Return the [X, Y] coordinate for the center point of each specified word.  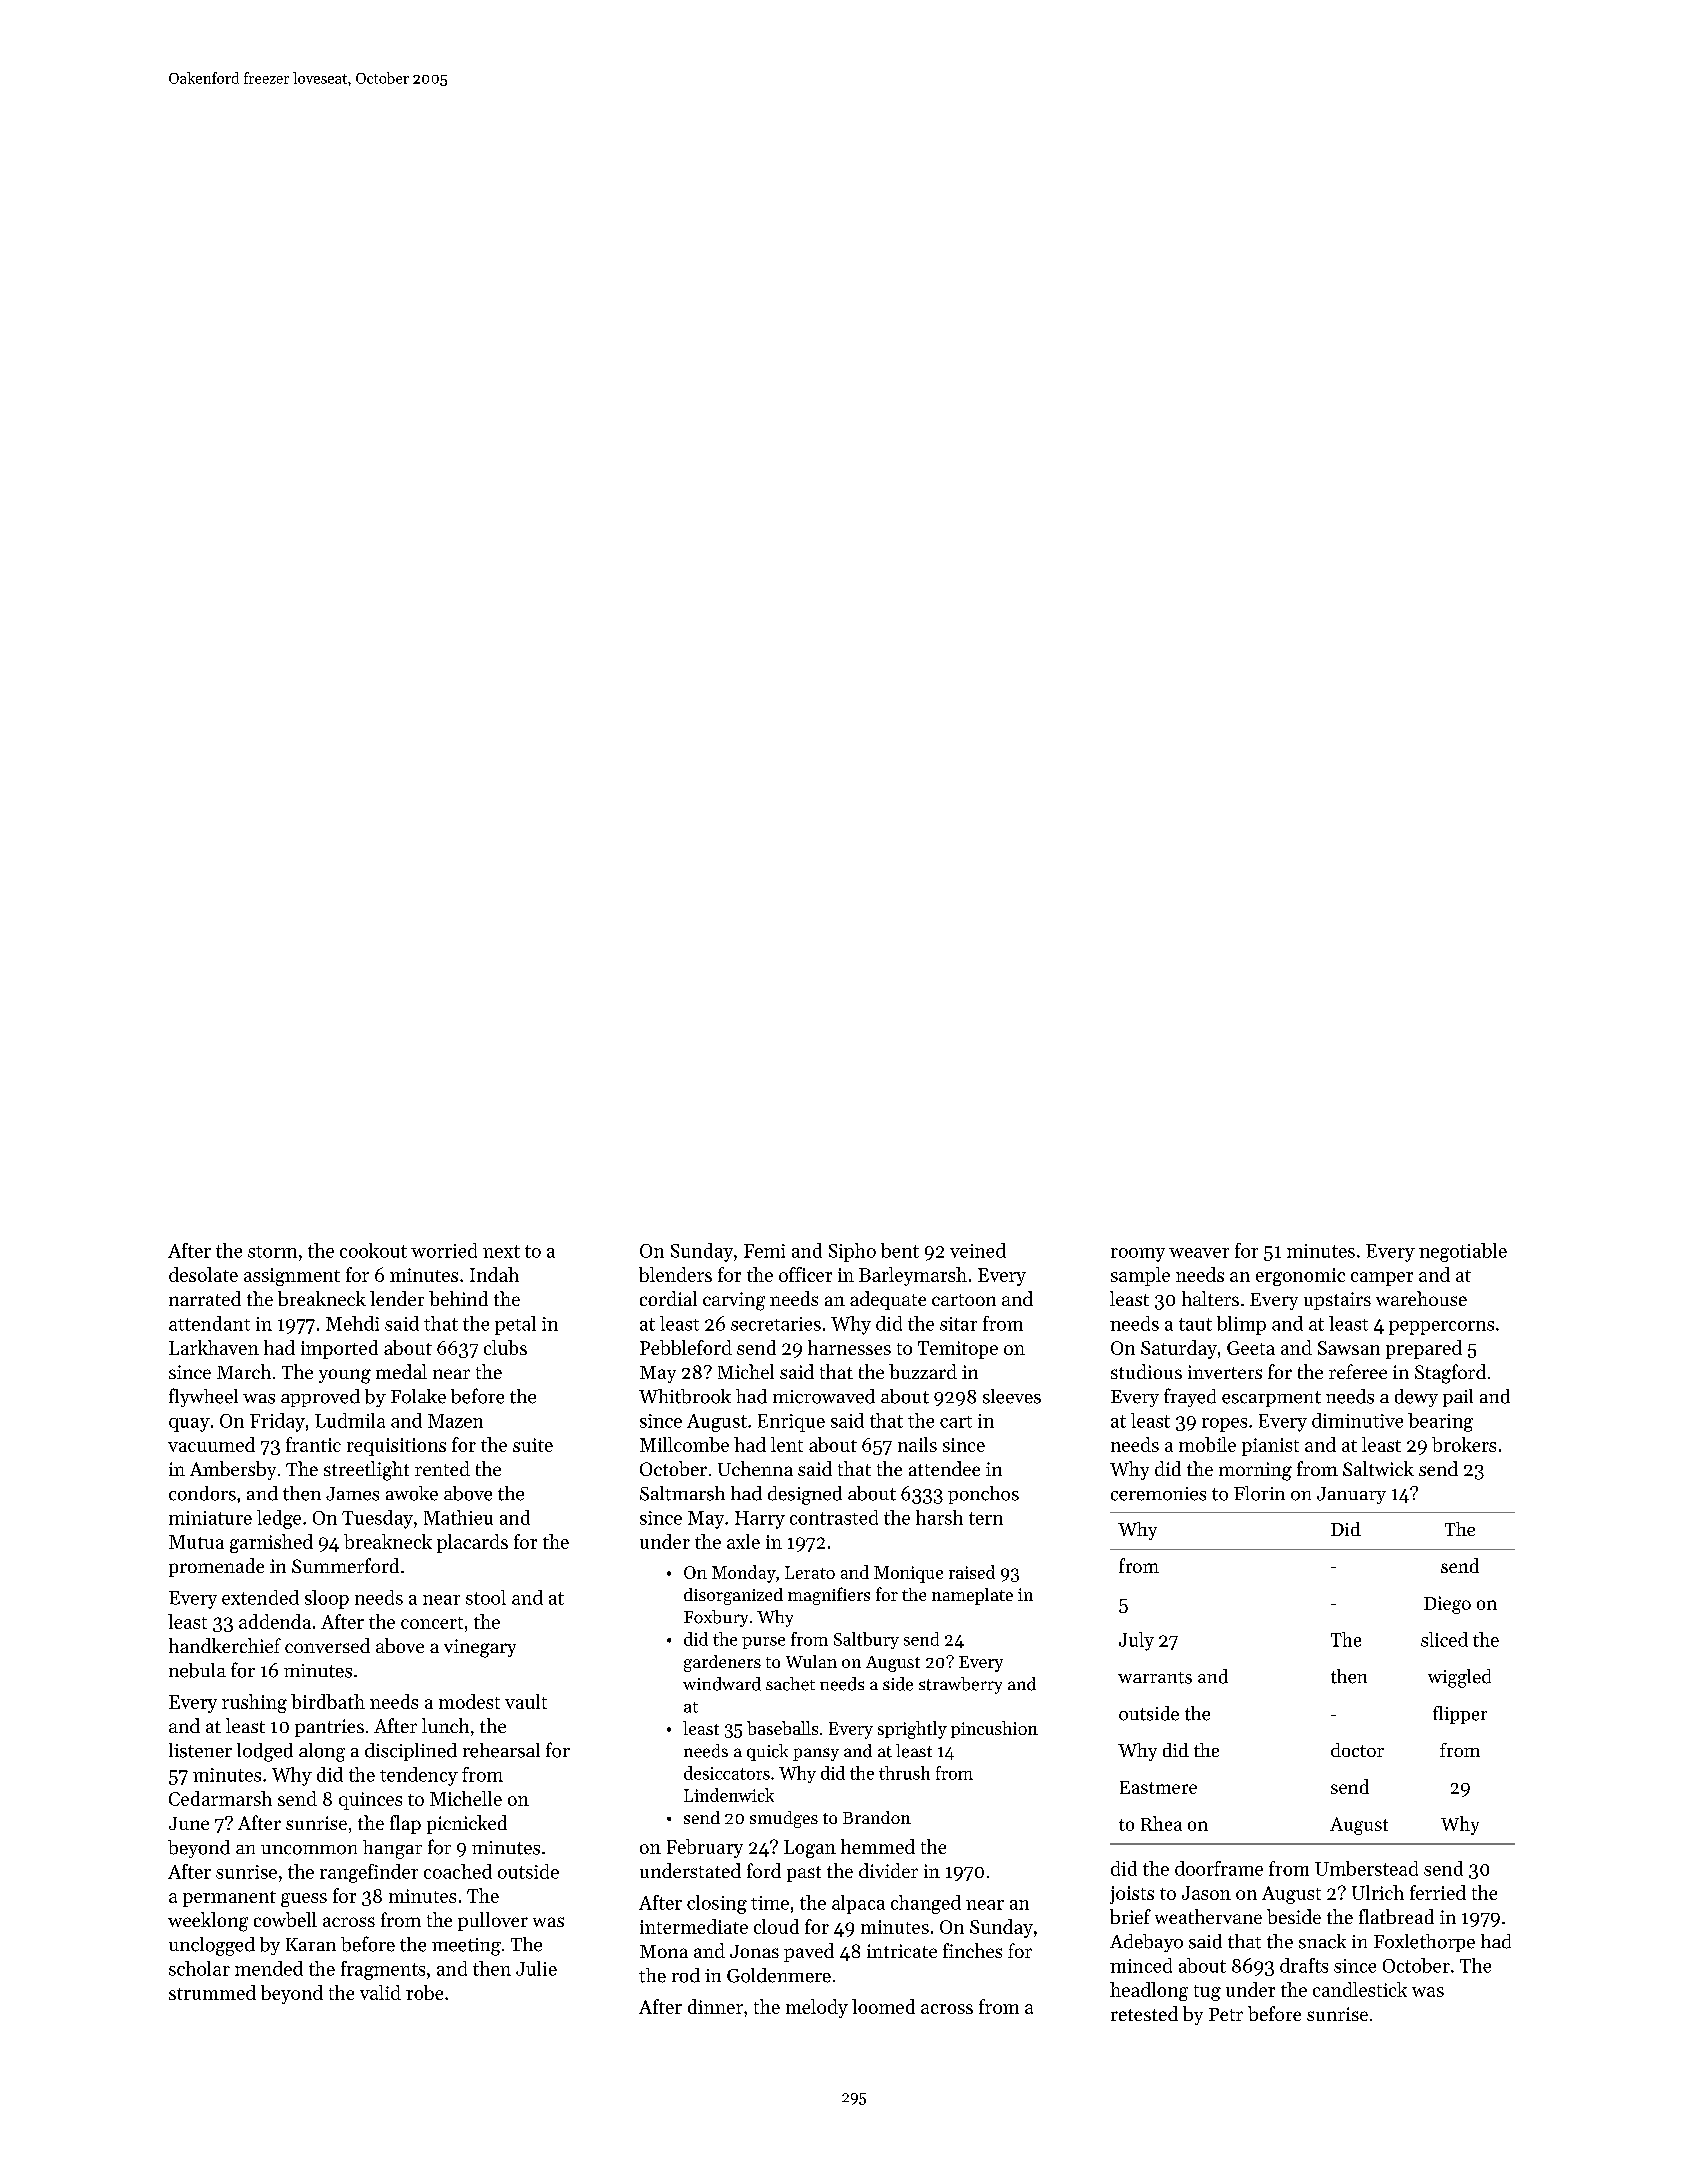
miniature [210, 1518]
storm [272, 1252]
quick [767, 1752]
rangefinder [369, 1873]
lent [787, 1444]
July [1136, 1641]
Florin [1259, 1493]
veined [978, 1250]
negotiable [1463, 1252]
